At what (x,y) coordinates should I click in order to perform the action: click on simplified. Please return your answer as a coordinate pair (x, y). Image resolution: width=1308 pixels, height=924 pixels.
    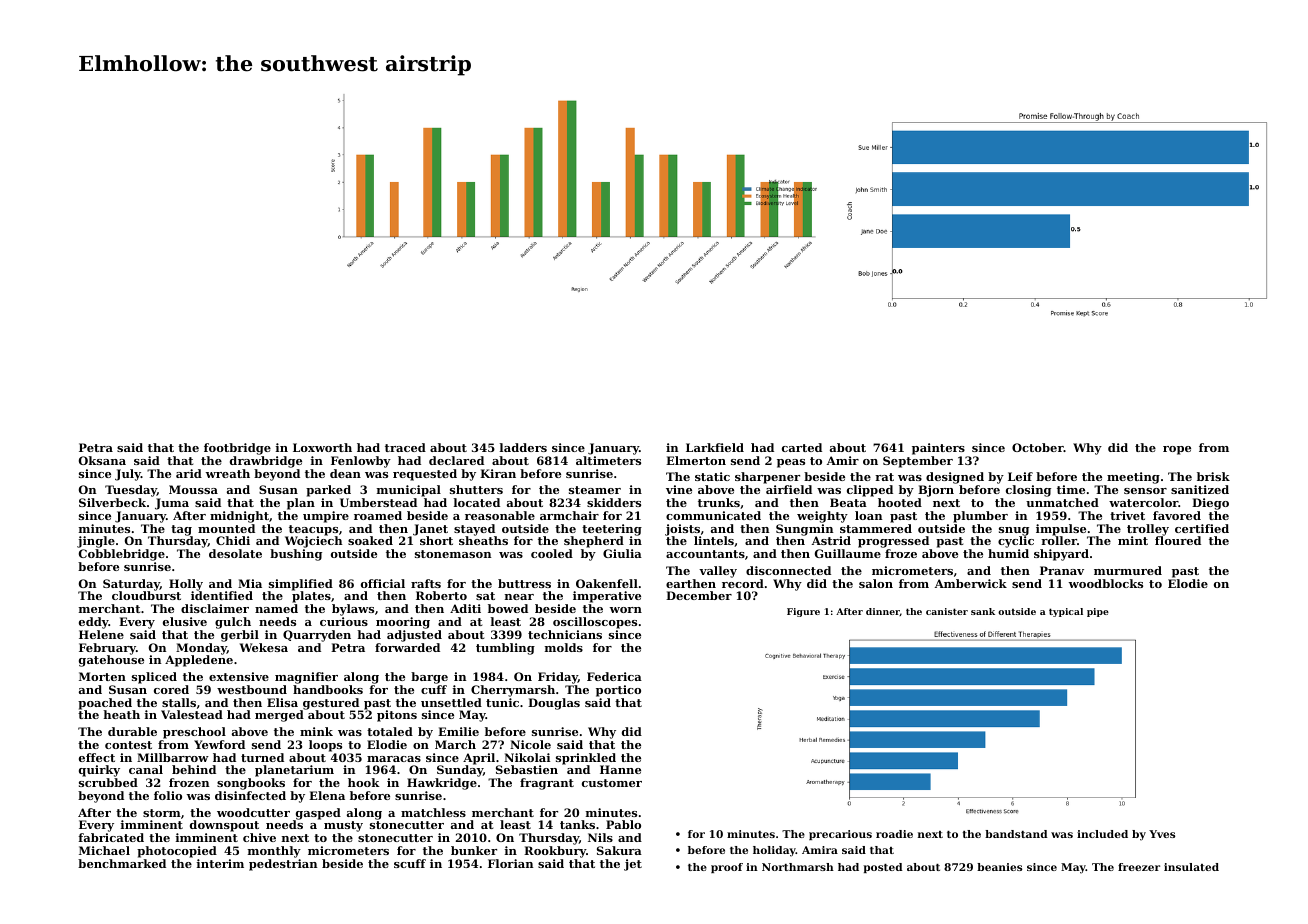
    Looking at the image, I should click on (301, 585).
